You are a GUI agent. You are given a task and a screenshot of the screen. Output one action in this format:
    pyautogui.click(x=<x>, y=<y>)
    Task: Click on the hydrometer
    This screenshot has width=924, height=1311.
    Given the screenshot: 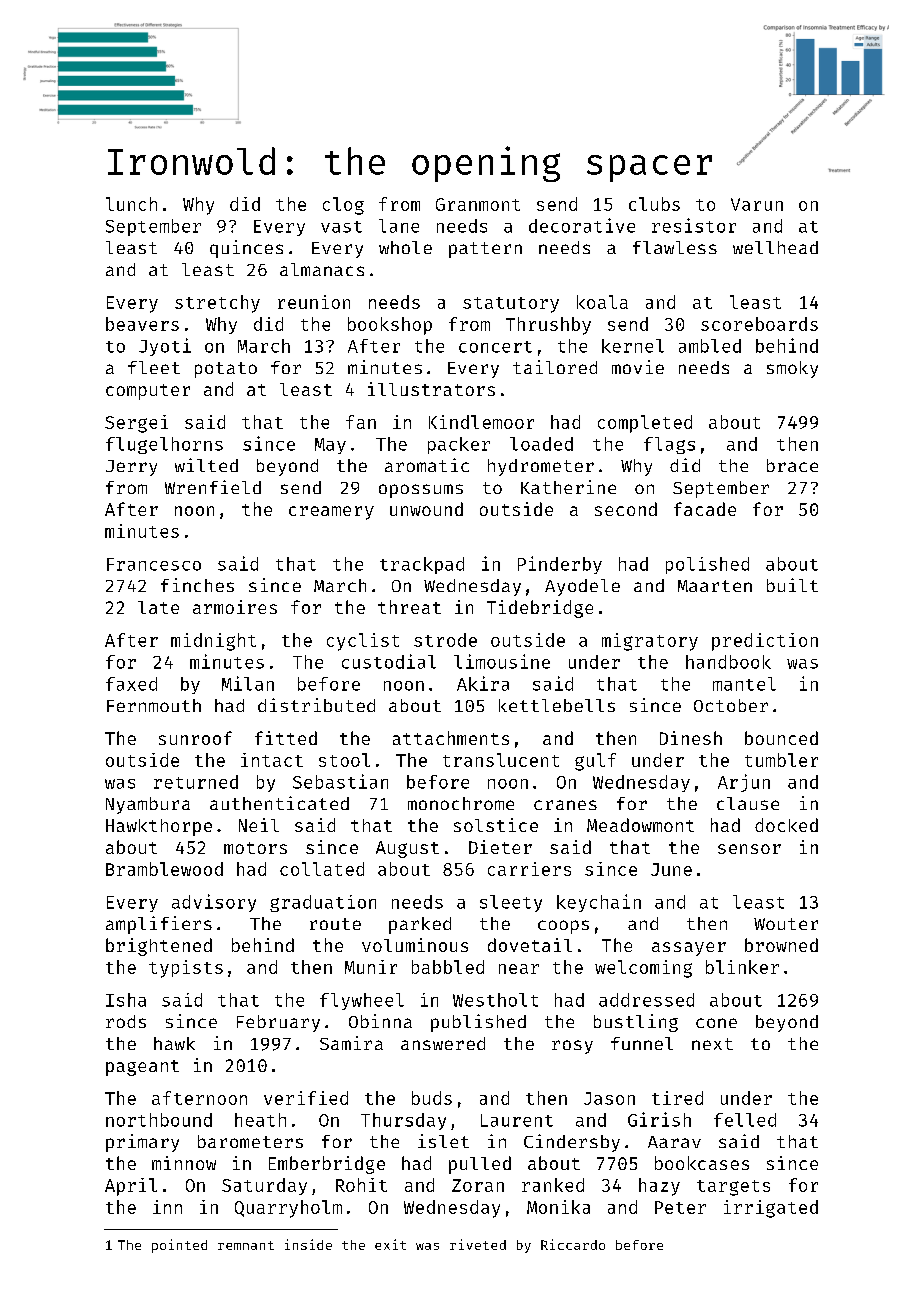 What is the action you would take?
    pyautogui.click(x=541, y=467)
